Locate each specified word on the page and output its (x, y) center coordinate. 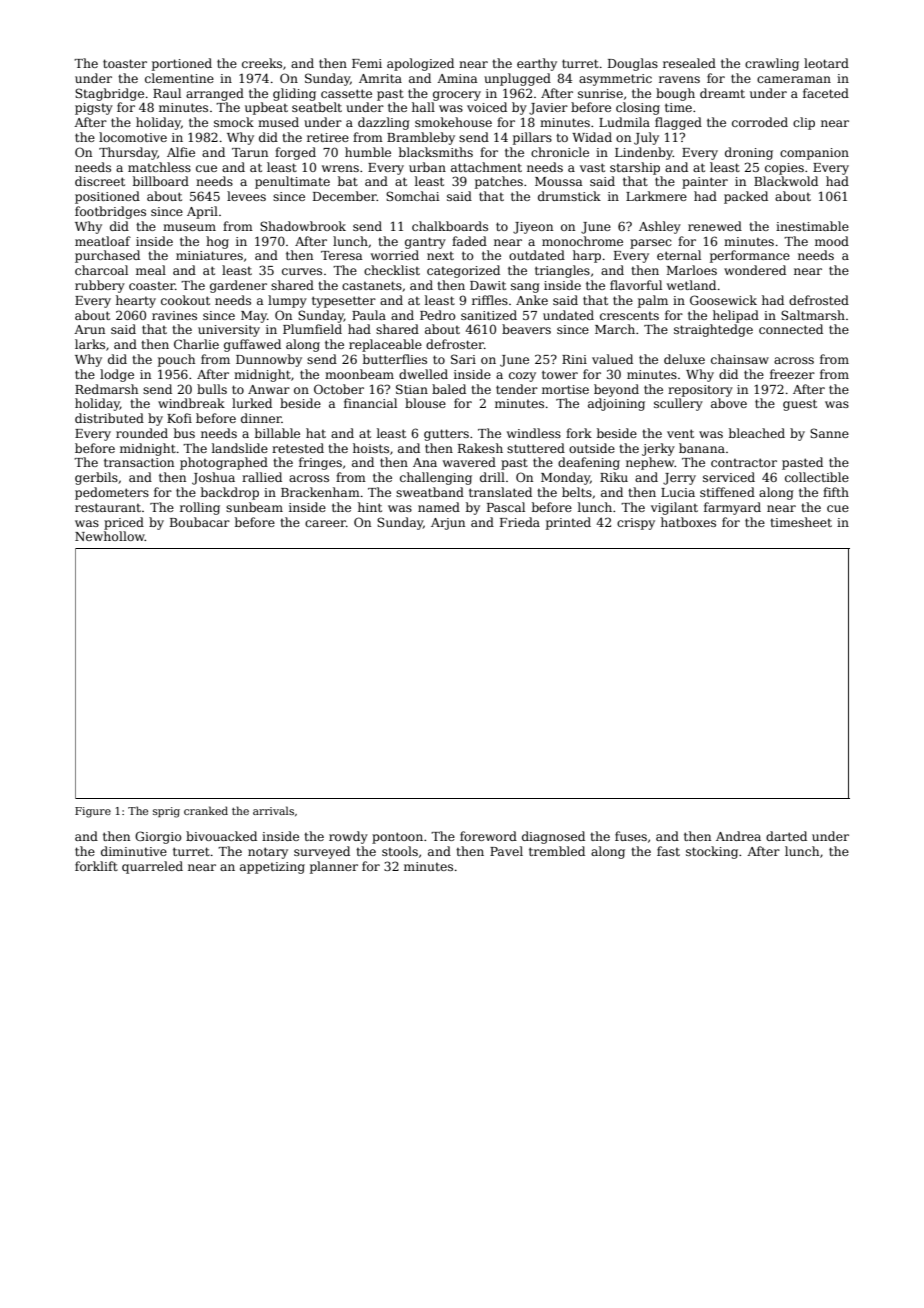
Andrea (738, 836)
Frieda (520, 522)
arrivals (273, 810)
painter (705, 183)
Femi (367, 63)
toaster (125, 63)
